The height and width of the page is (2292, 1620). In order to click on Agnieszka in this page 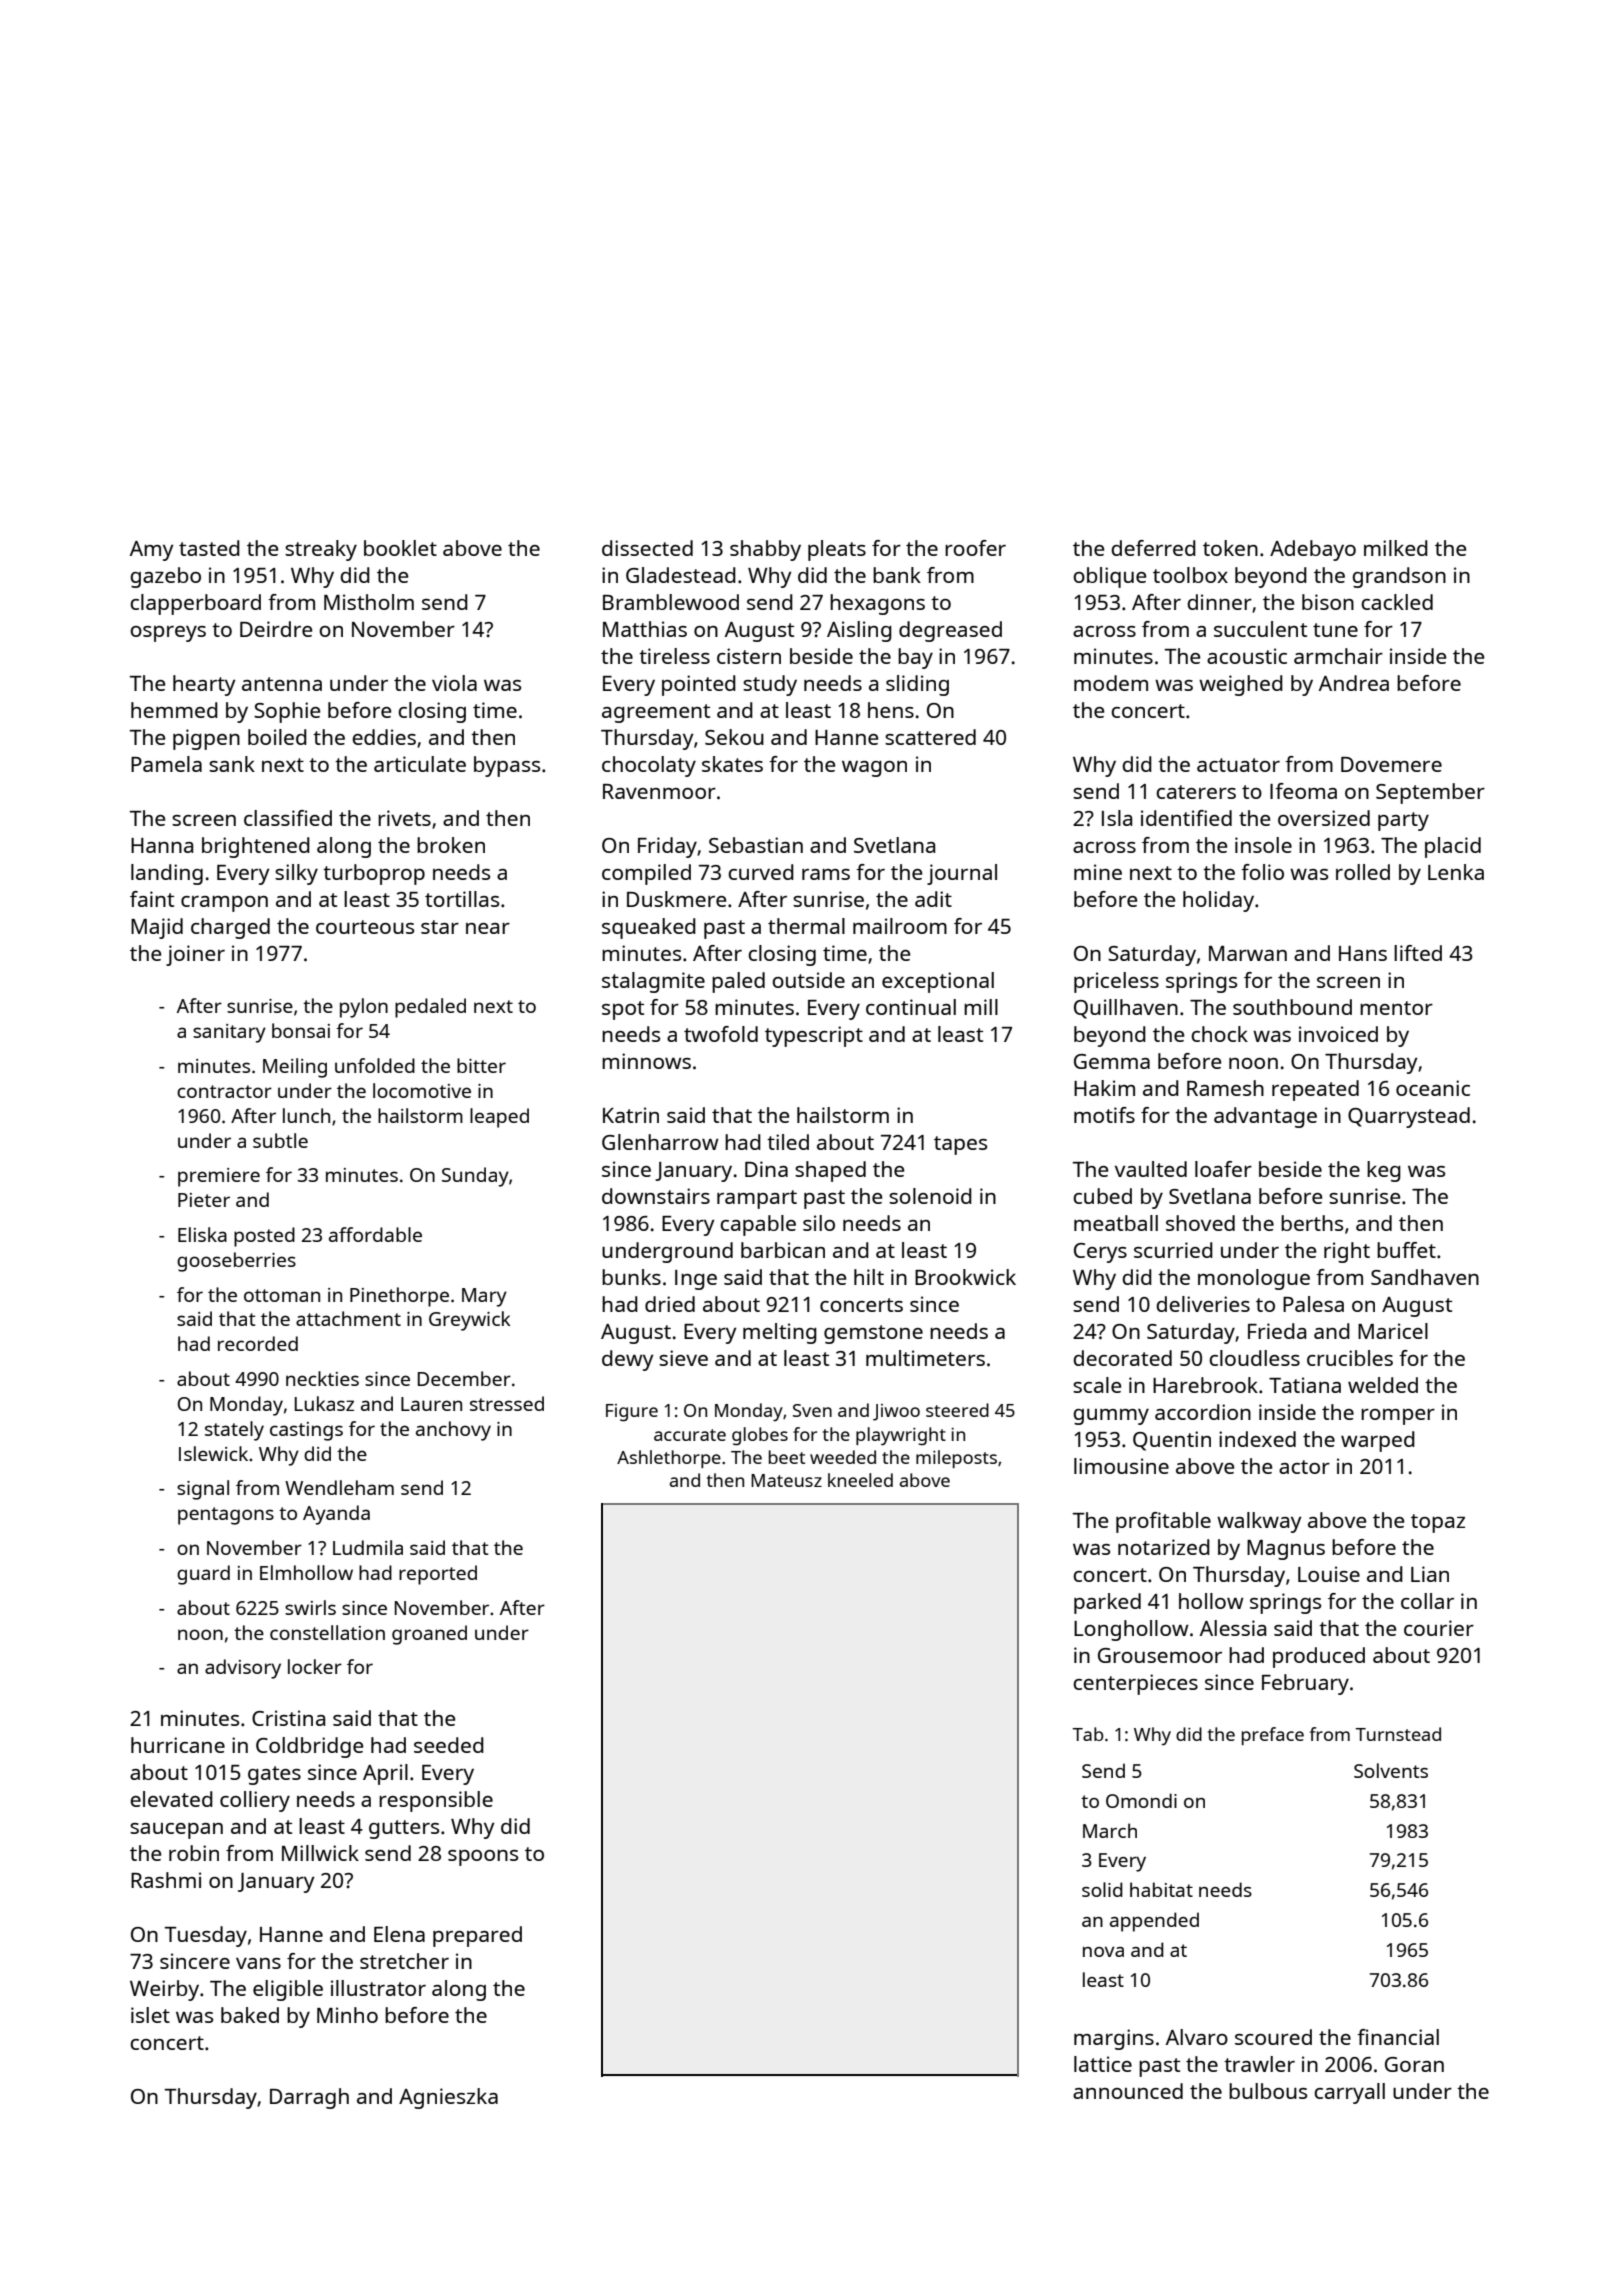, I will do `click(448, 2098)`.
